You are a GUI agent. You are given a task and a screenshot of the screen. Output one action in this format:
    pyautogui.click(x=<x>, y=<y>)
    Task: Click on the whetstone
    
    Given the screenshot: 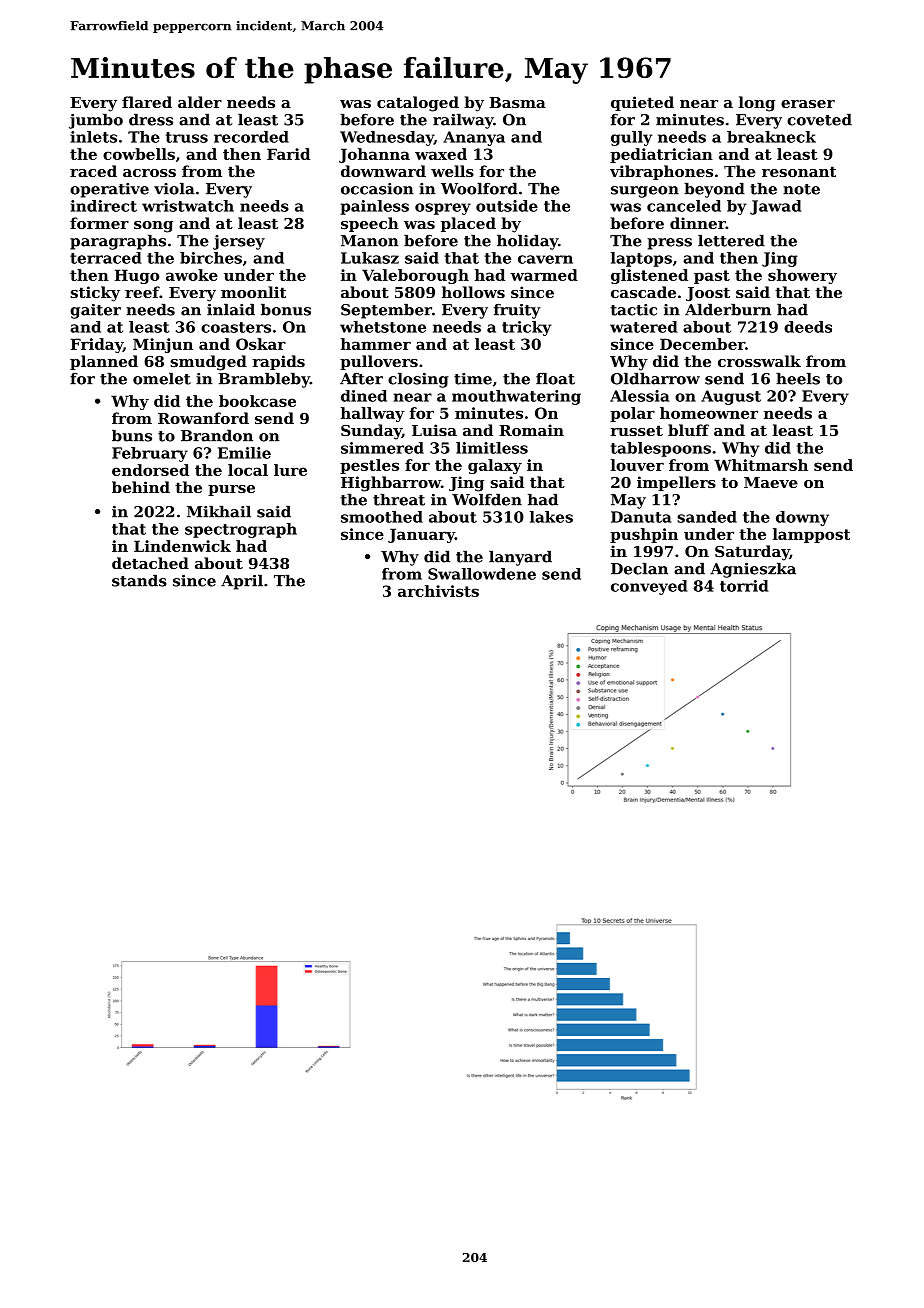 What is the action you would take?
    pyautogui.click(x=383, y=327)
